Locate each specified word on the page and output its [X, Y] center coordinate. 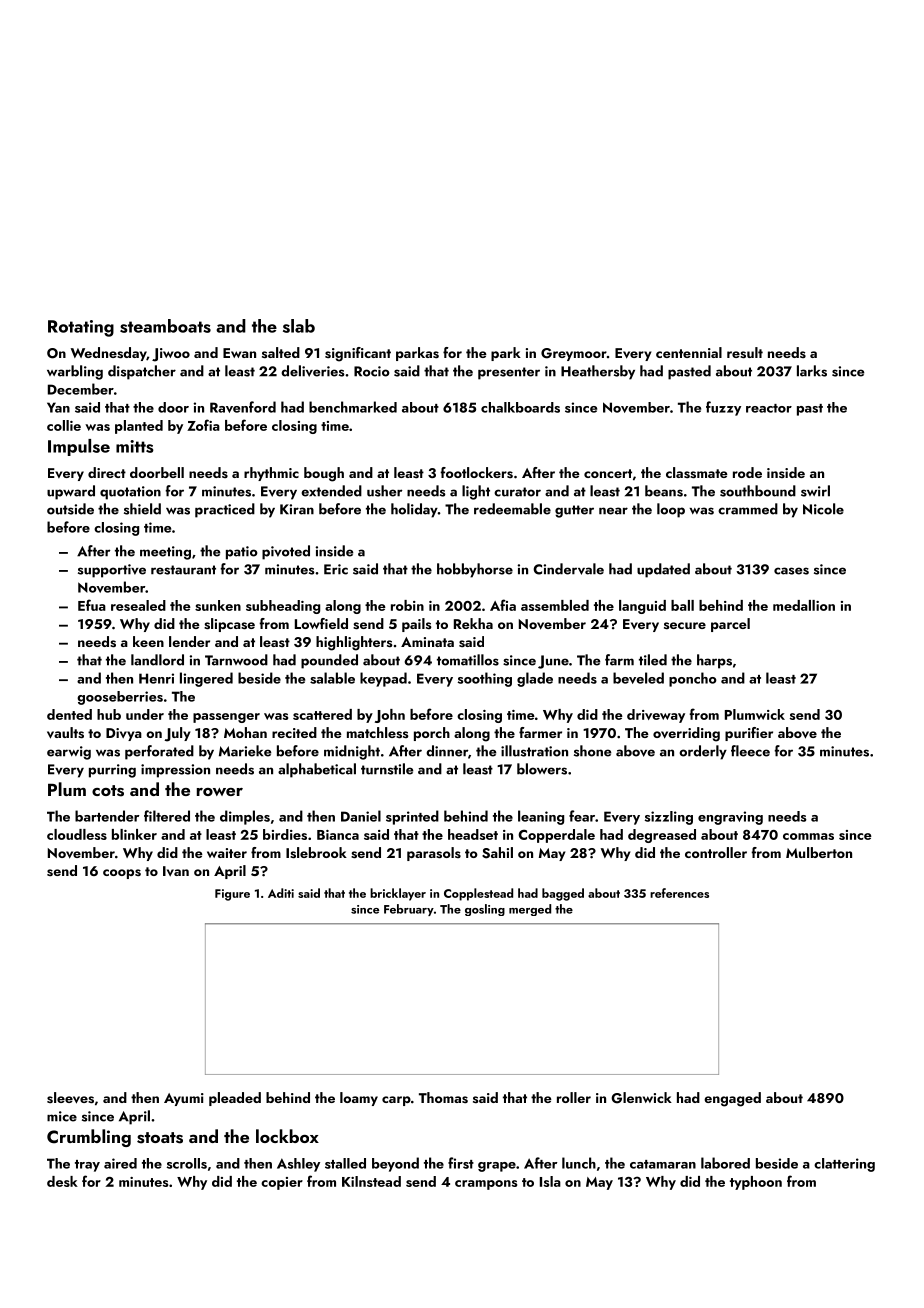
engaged [732, 1099]
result [745, 353]
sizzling [669, 818]
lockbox [287, 1136]
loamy [359, 1099]
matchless [377, 733]
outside [70, 509]
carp [396, 1101]
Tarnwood [236, 660]
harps [714, 661]
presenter [509, 373]
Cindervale [568, 569]
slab [299, 326]
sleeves [70, 1098]
